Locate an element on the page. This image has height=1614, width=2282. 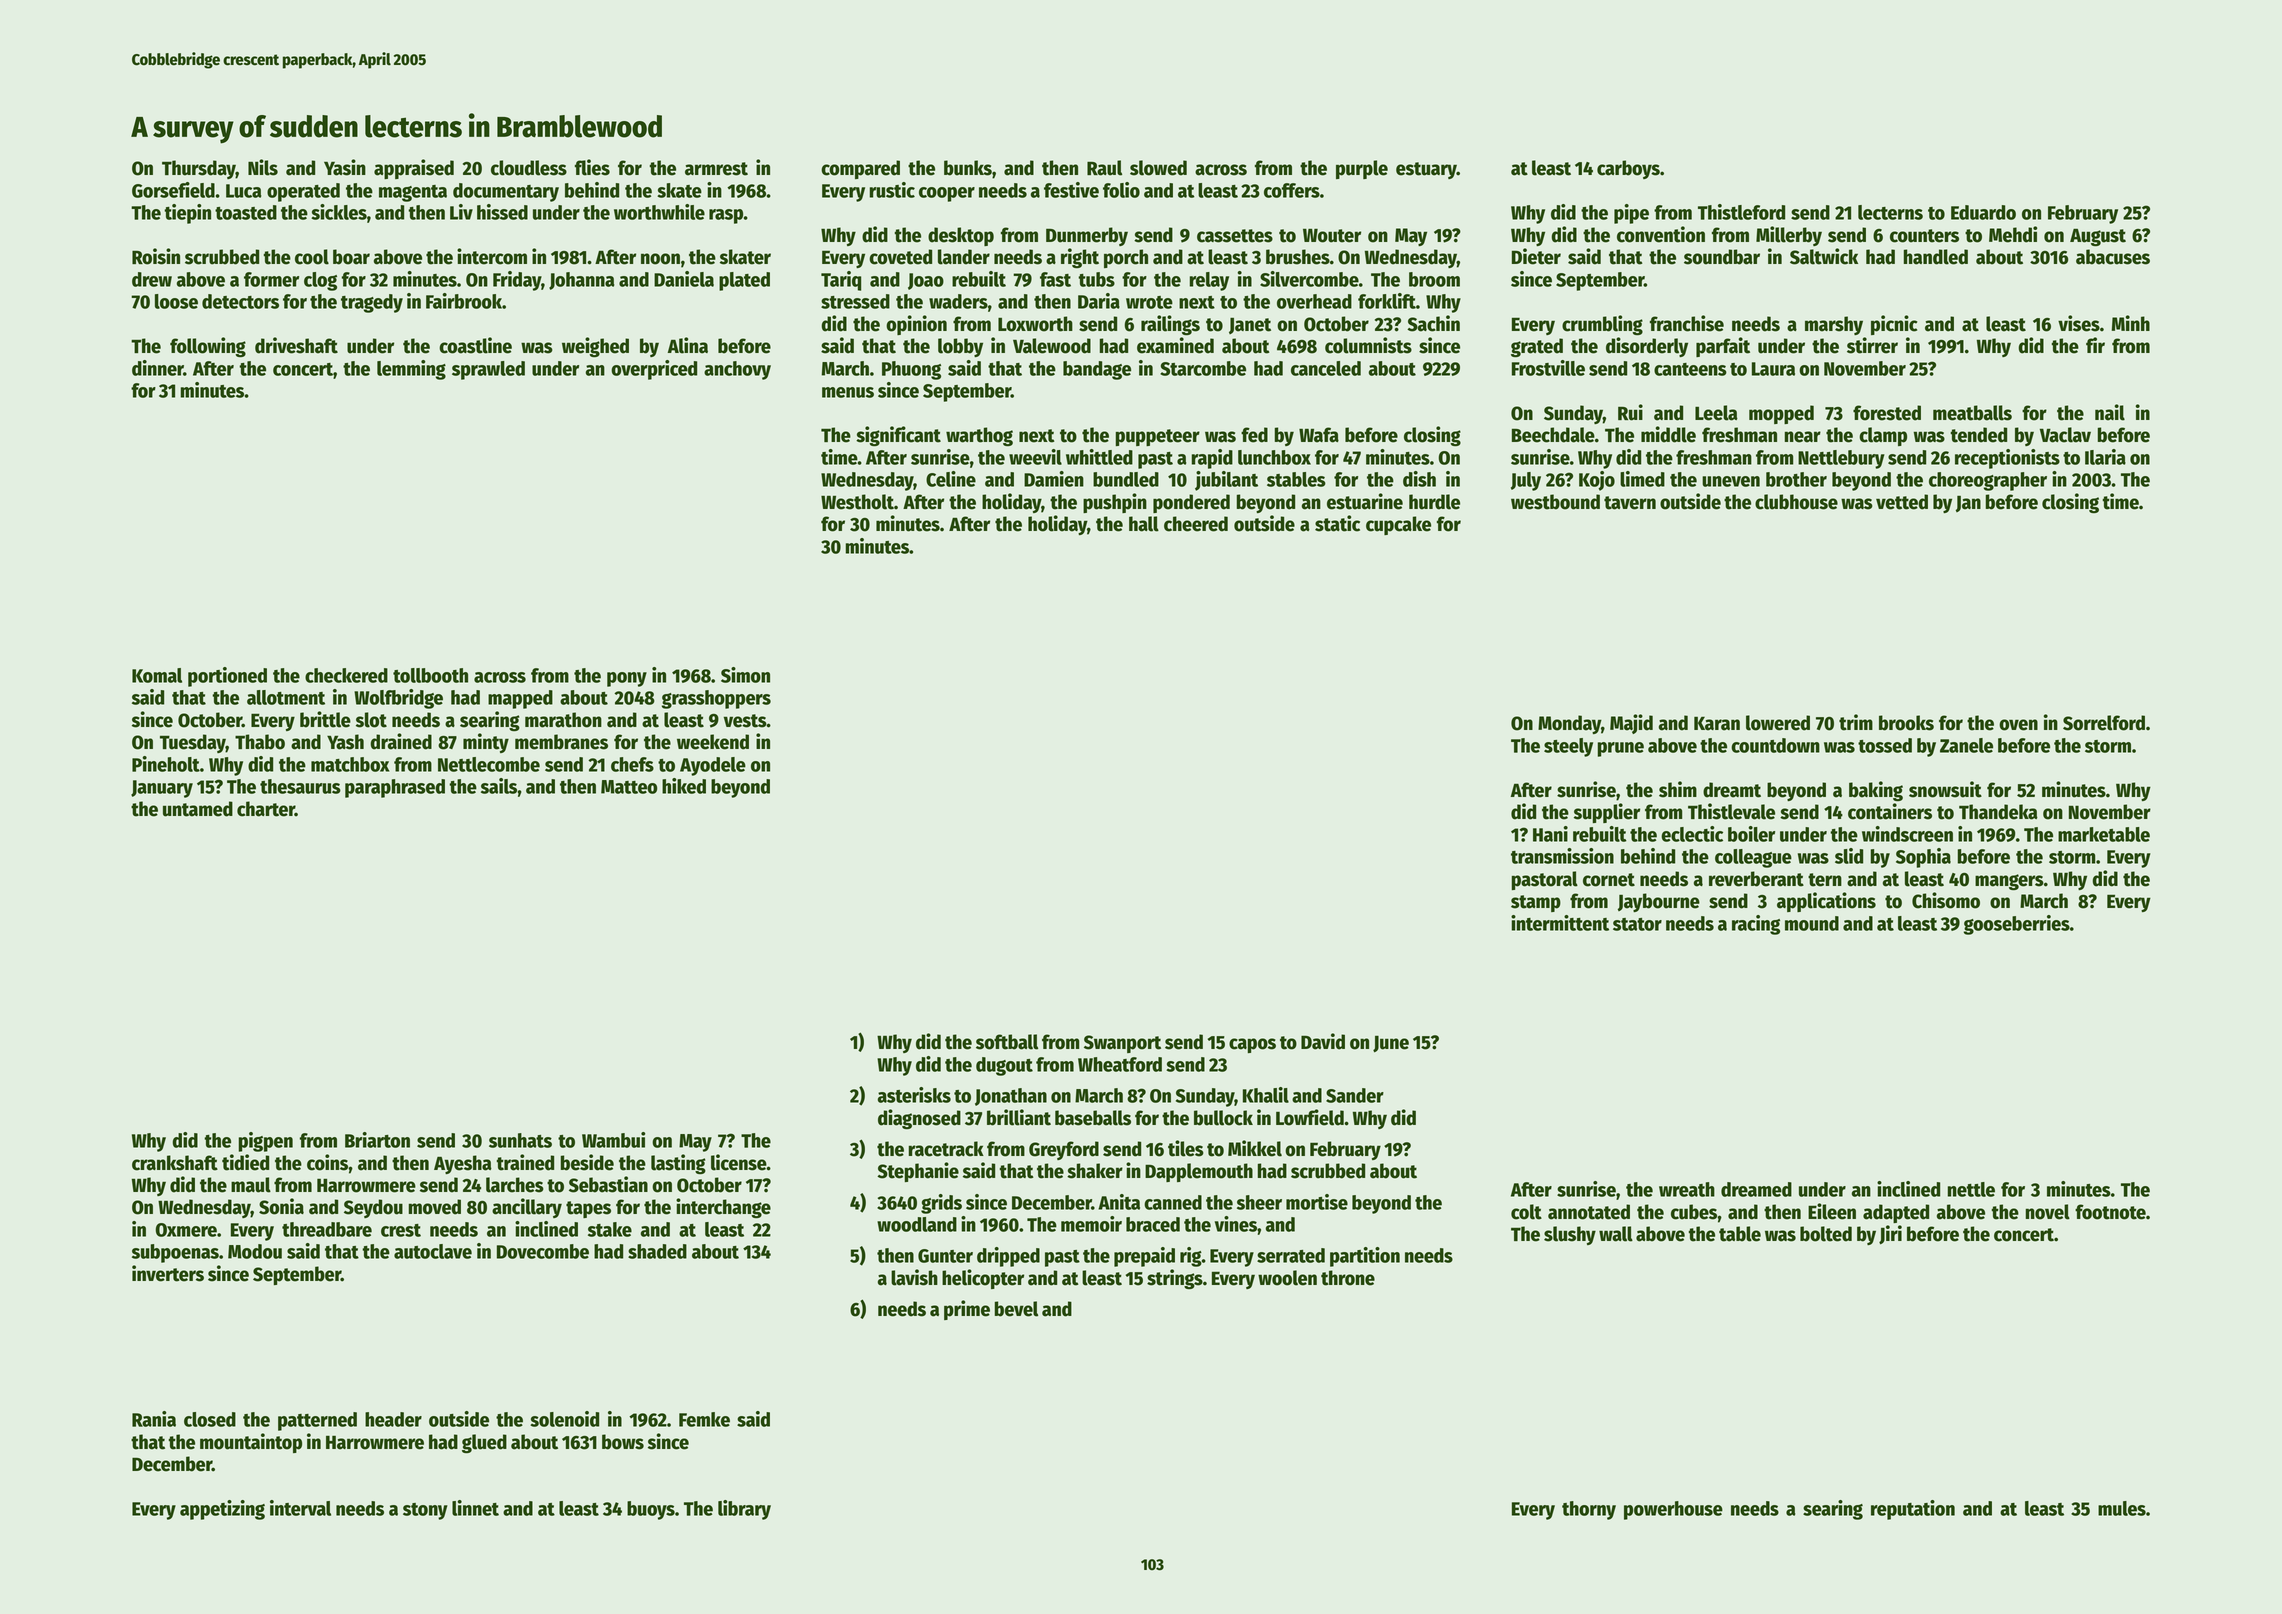
puppeteer is located at coordinates (1158, 437).
